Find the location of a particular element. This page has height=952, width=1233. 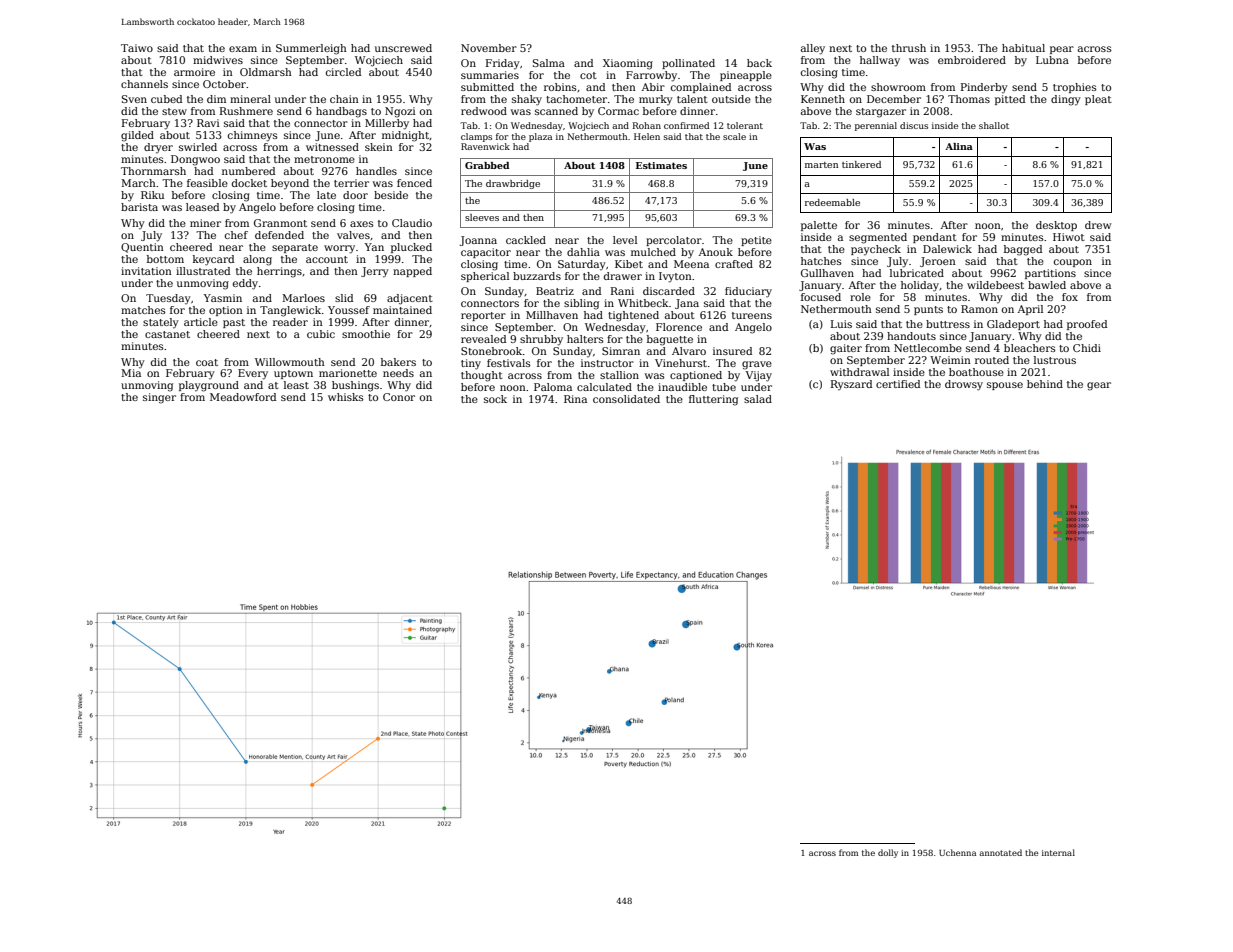

Taiwo is located at coordinates (137, 48).
